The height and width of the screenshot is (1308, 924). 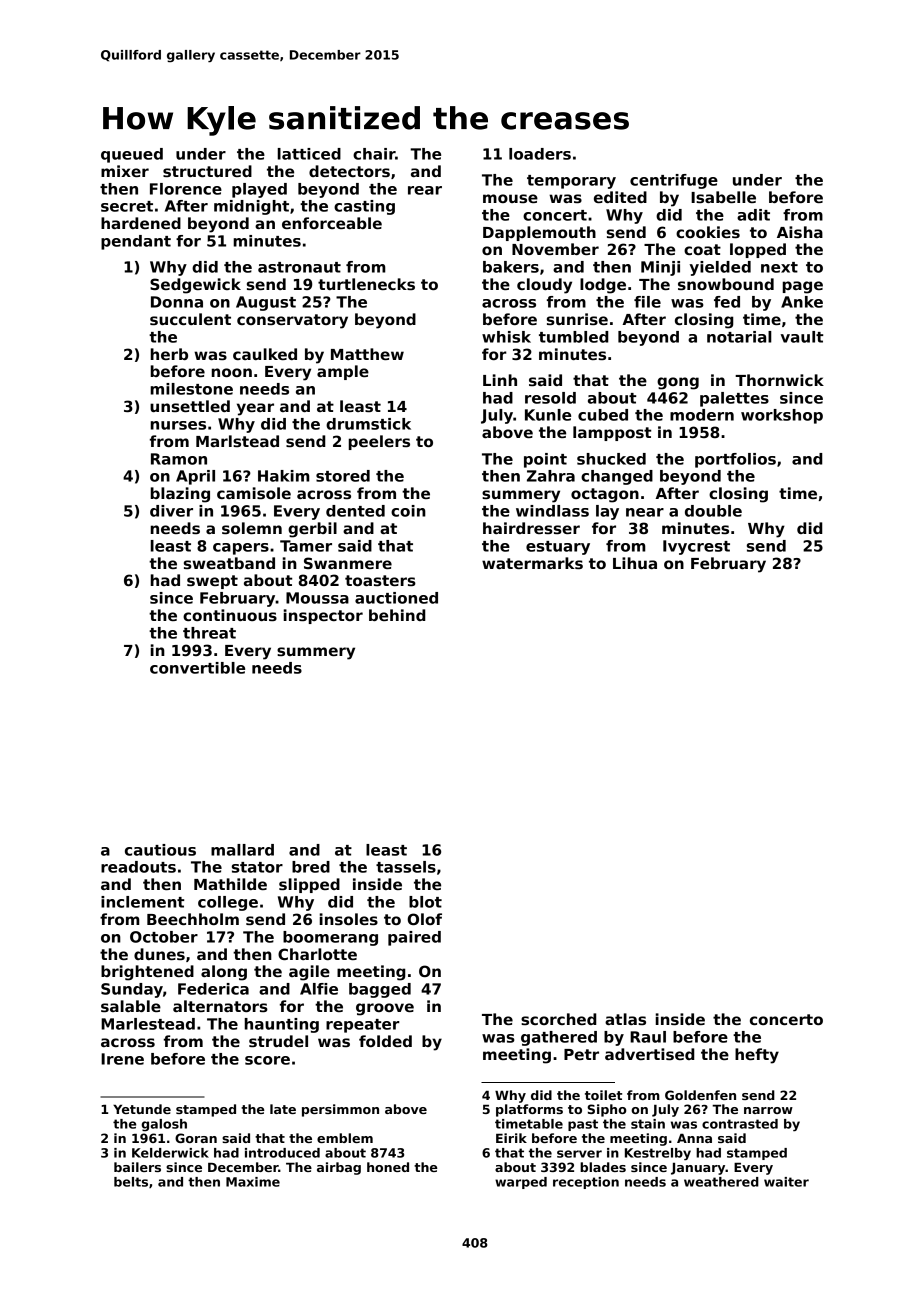 What do you see at coordinates (674, 181) in the screenshot?
I see `centrifuge` at bounding box center [674, 181].
